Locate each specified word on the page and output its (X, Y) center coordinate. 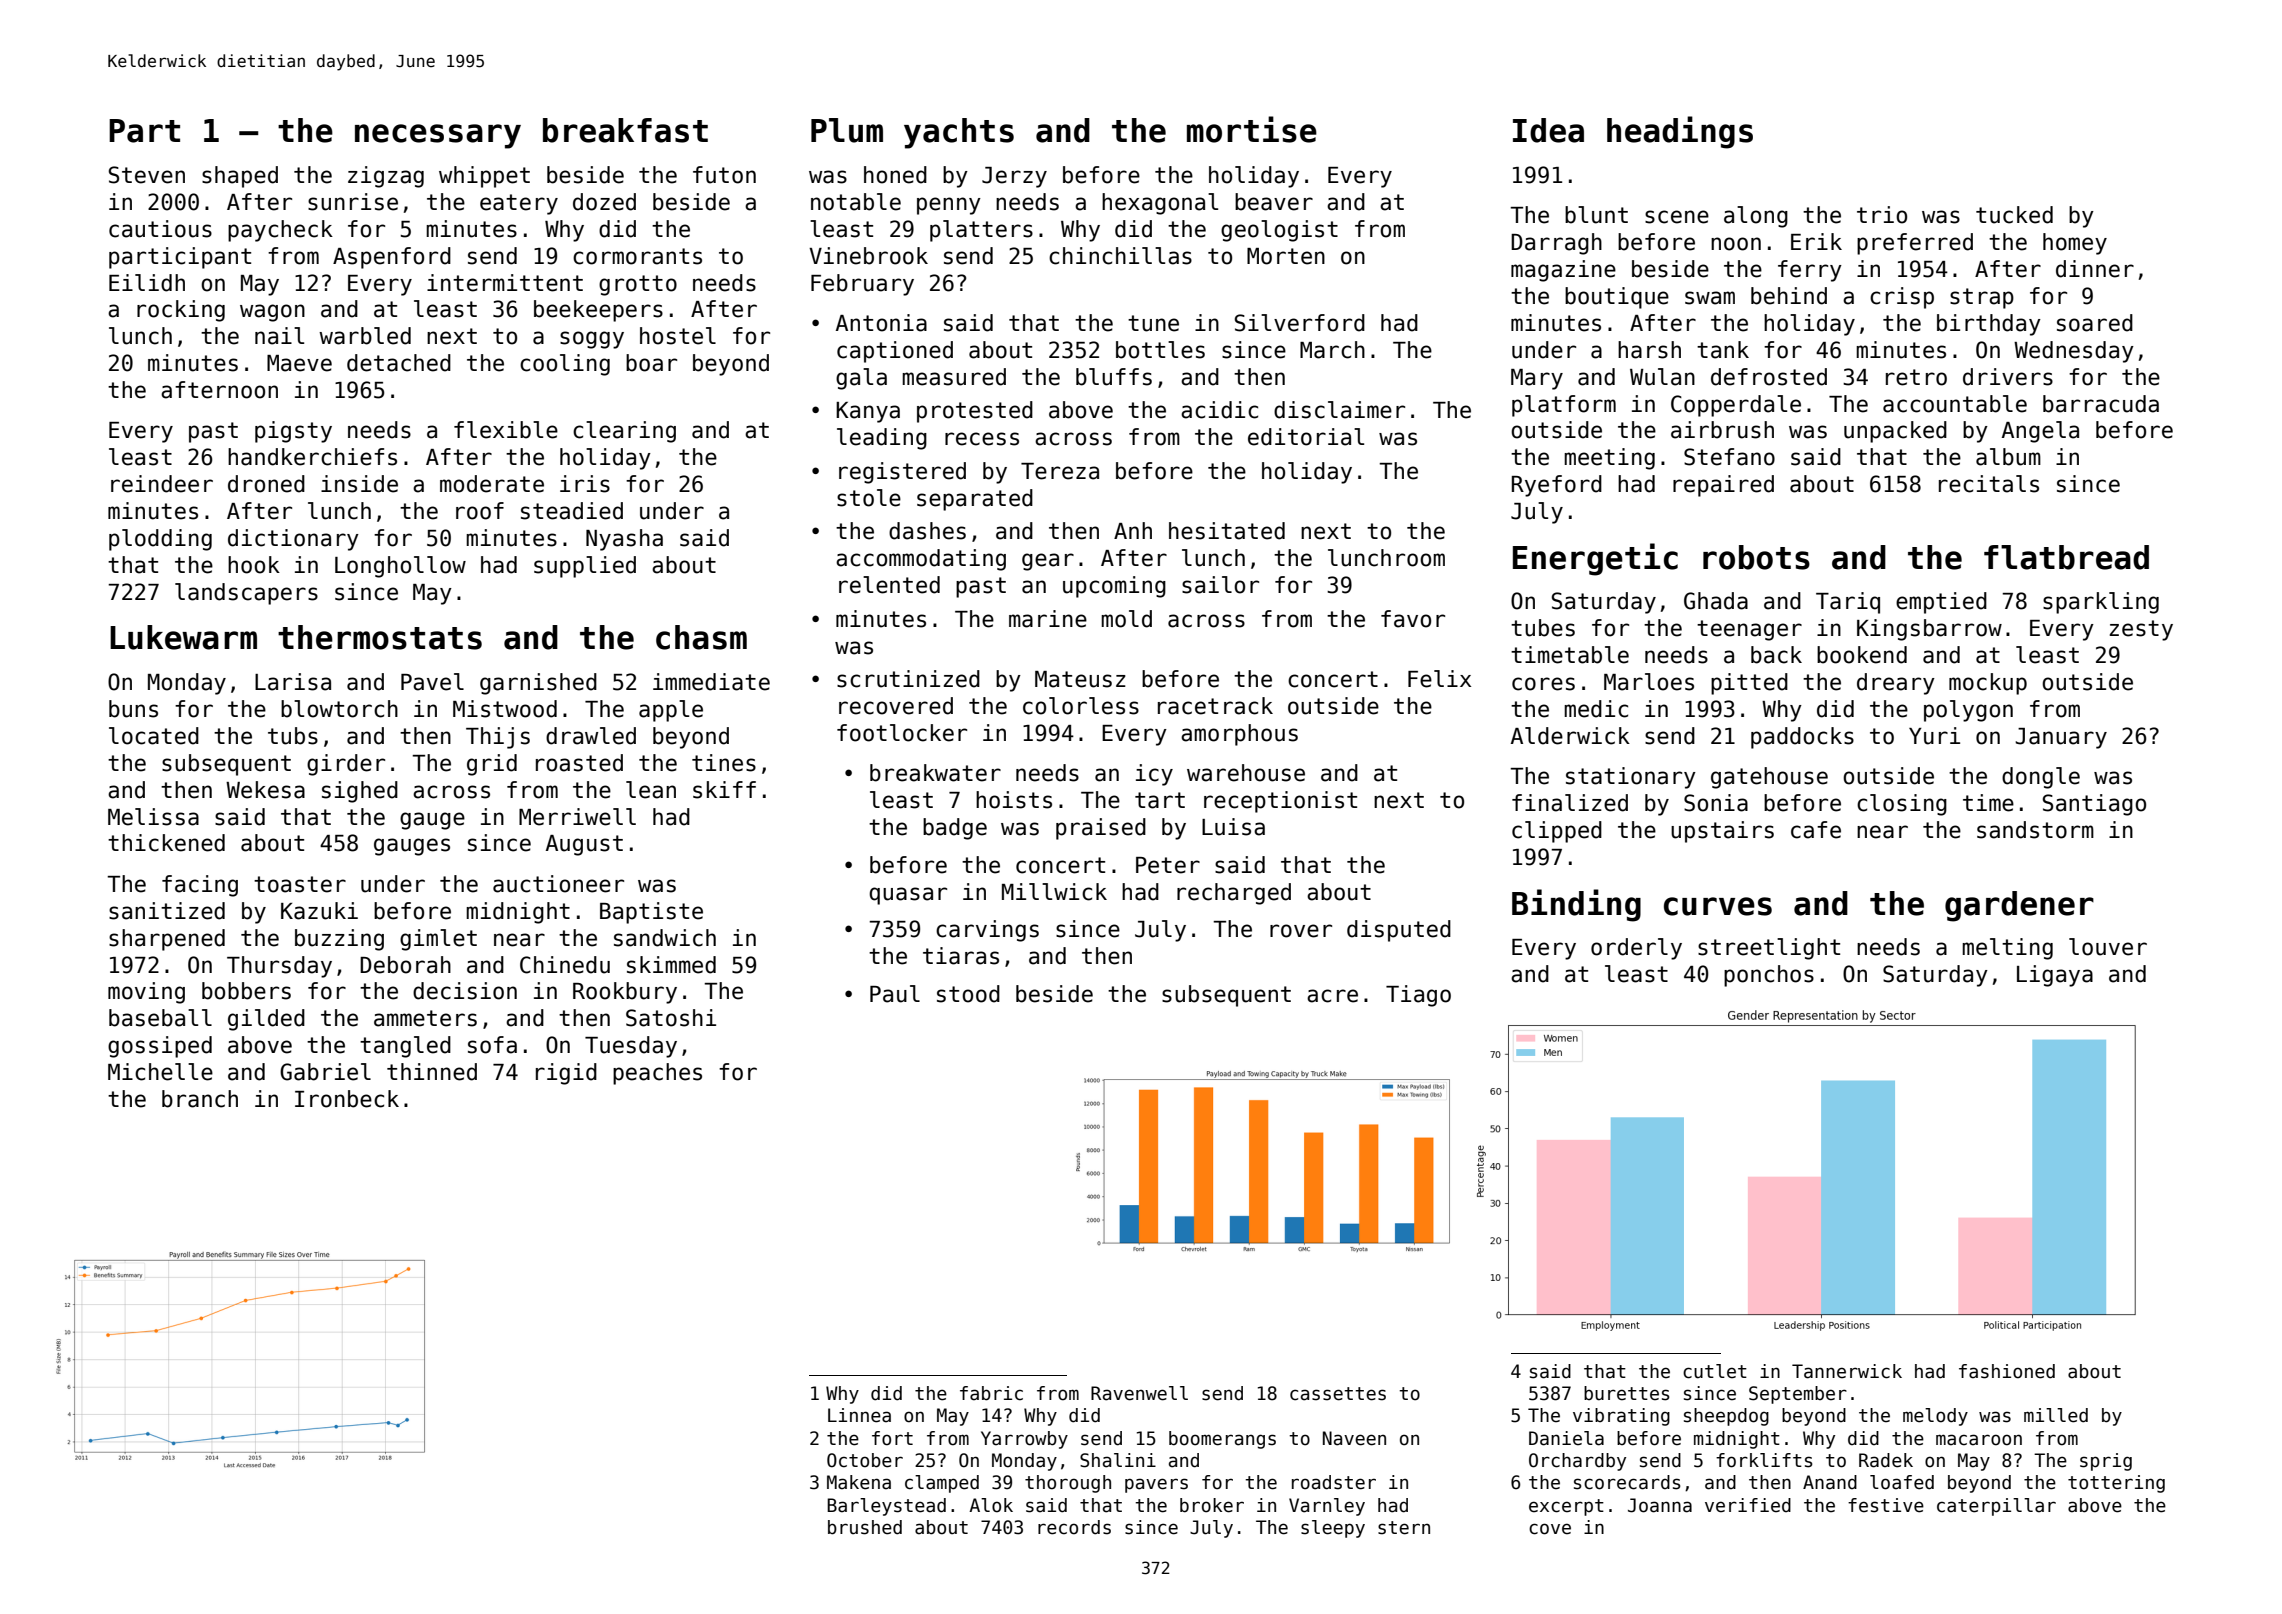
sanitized (167, 911)
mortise (1252, 129)
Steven (147, 175)
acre (1332, 996)
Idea (1548, 130)
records (1074, 1527)
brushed (865, 1527)
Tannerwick (1847, 1371)
